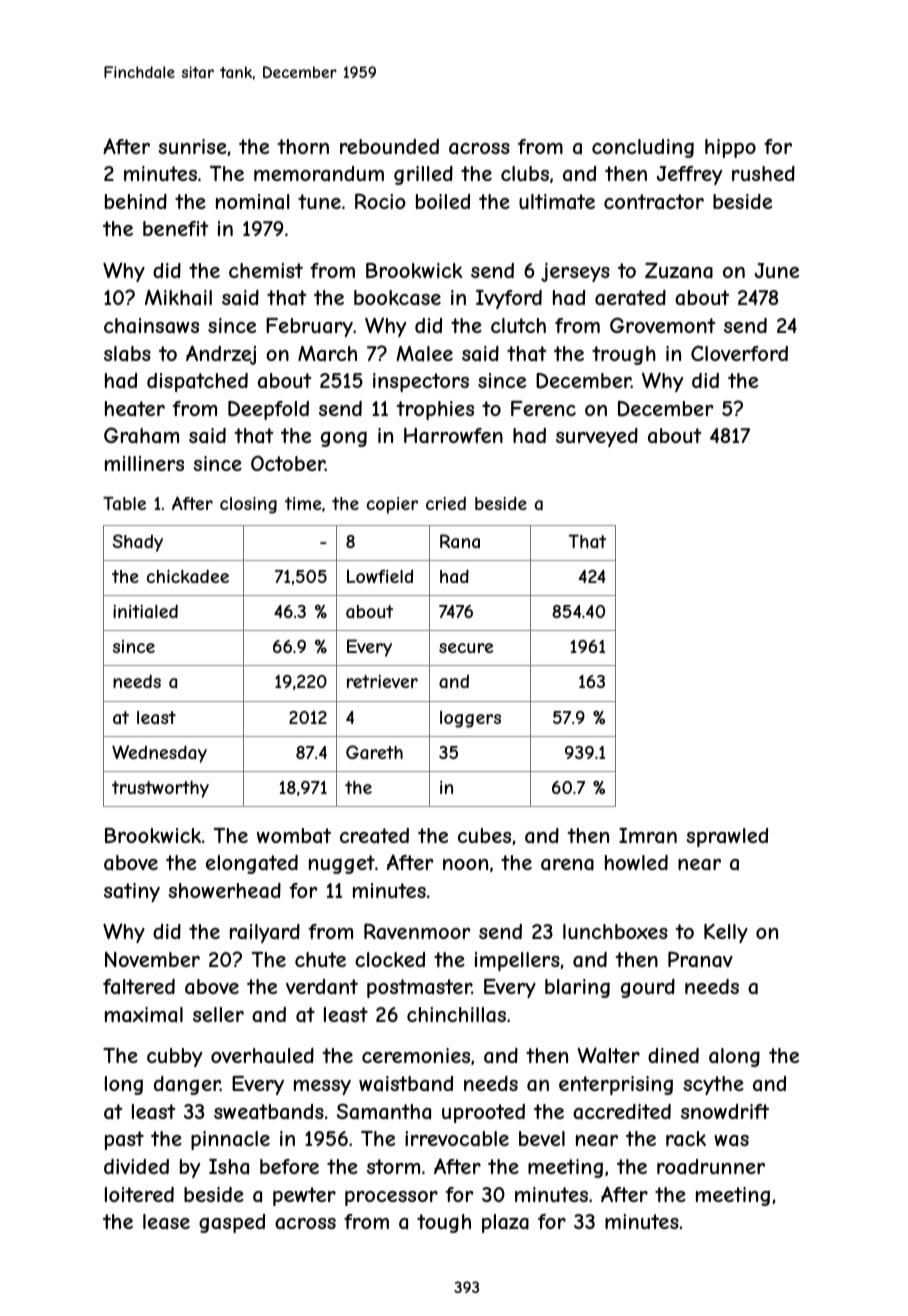 This screenshot has width=908, height=1316. What do you see at coordinates (726, 933) in the screenshot?
I see `Kelly` at bounding box center [726, 933].
